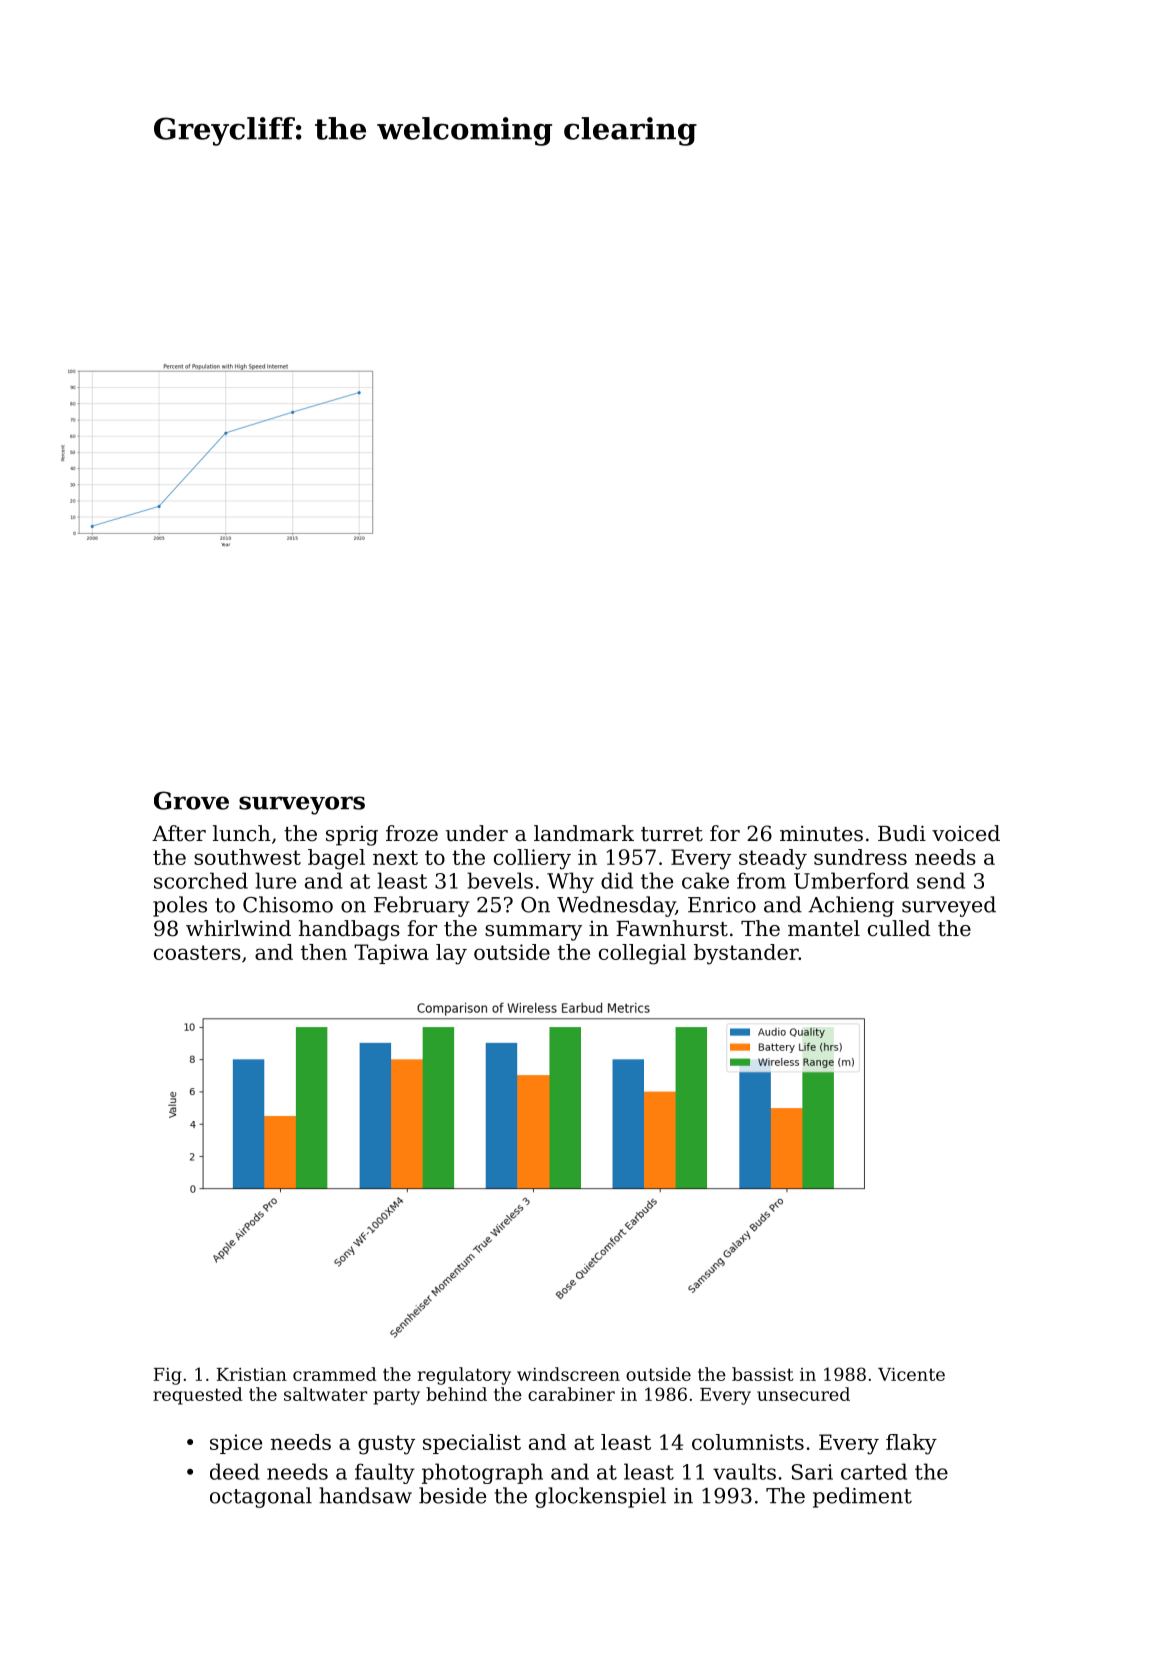 This screenshot has width=1165, height=1654. What do you see at coordinates (812, 1472) in the screenshot?
I see `Sari` at bounding box center [812, 1472].
